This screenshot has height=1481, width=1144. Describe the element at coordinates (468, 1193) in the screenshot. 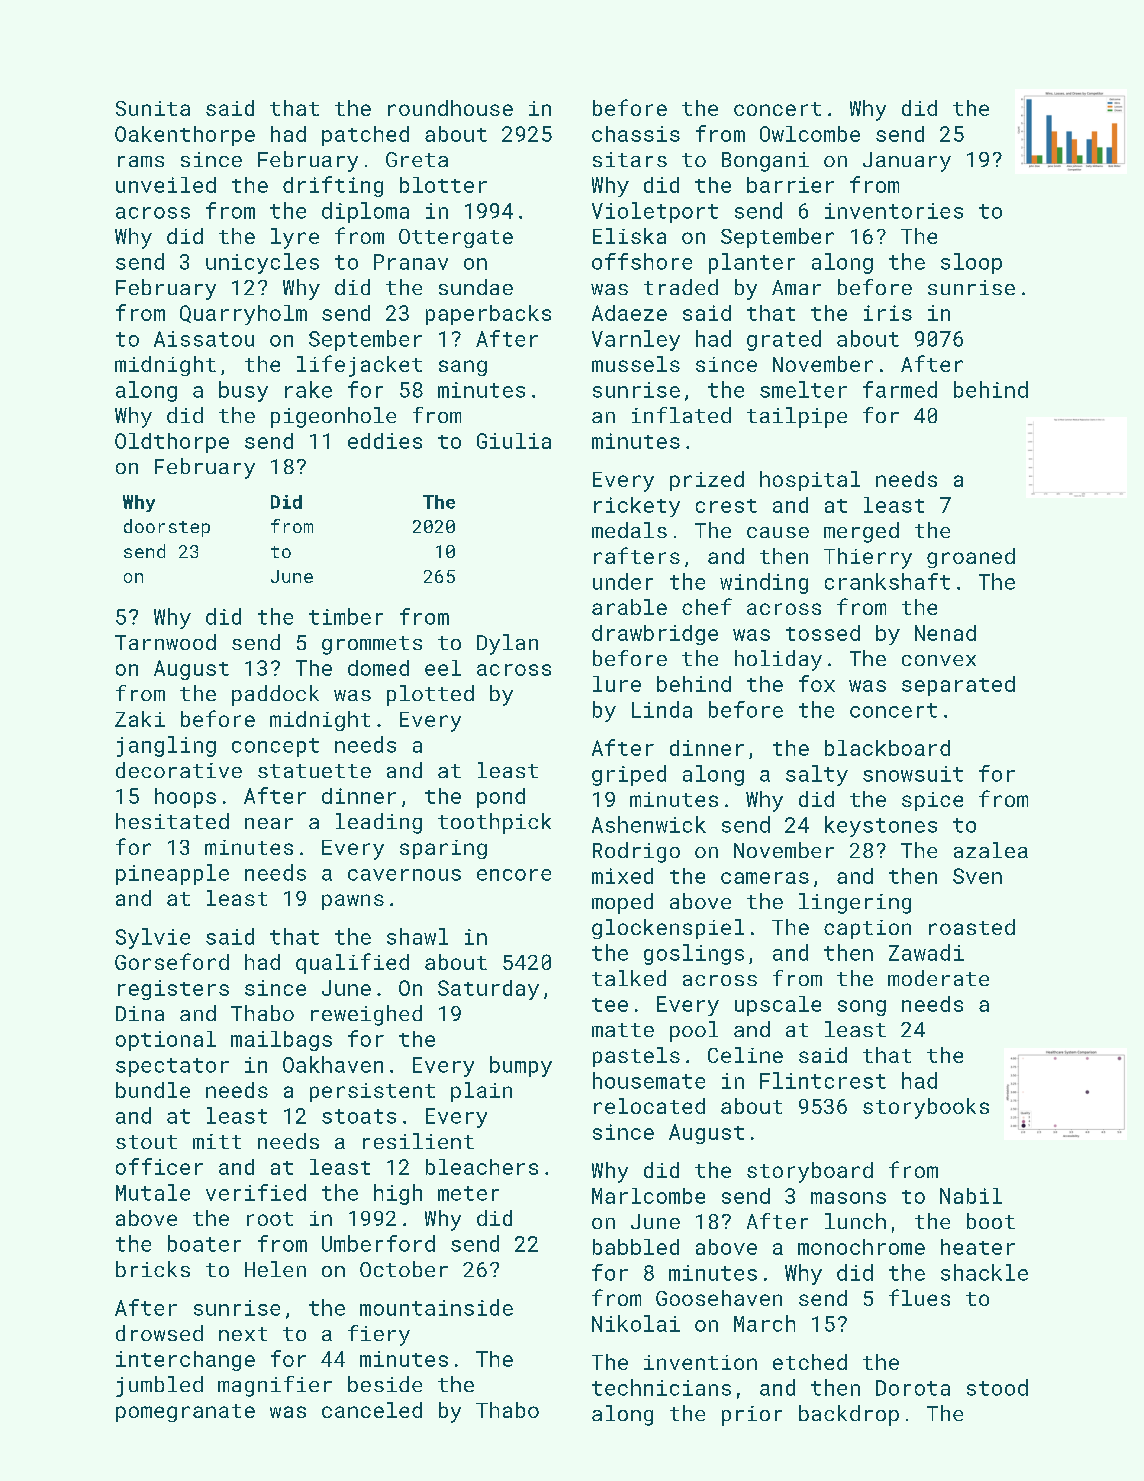

I see `meter` at that location.
